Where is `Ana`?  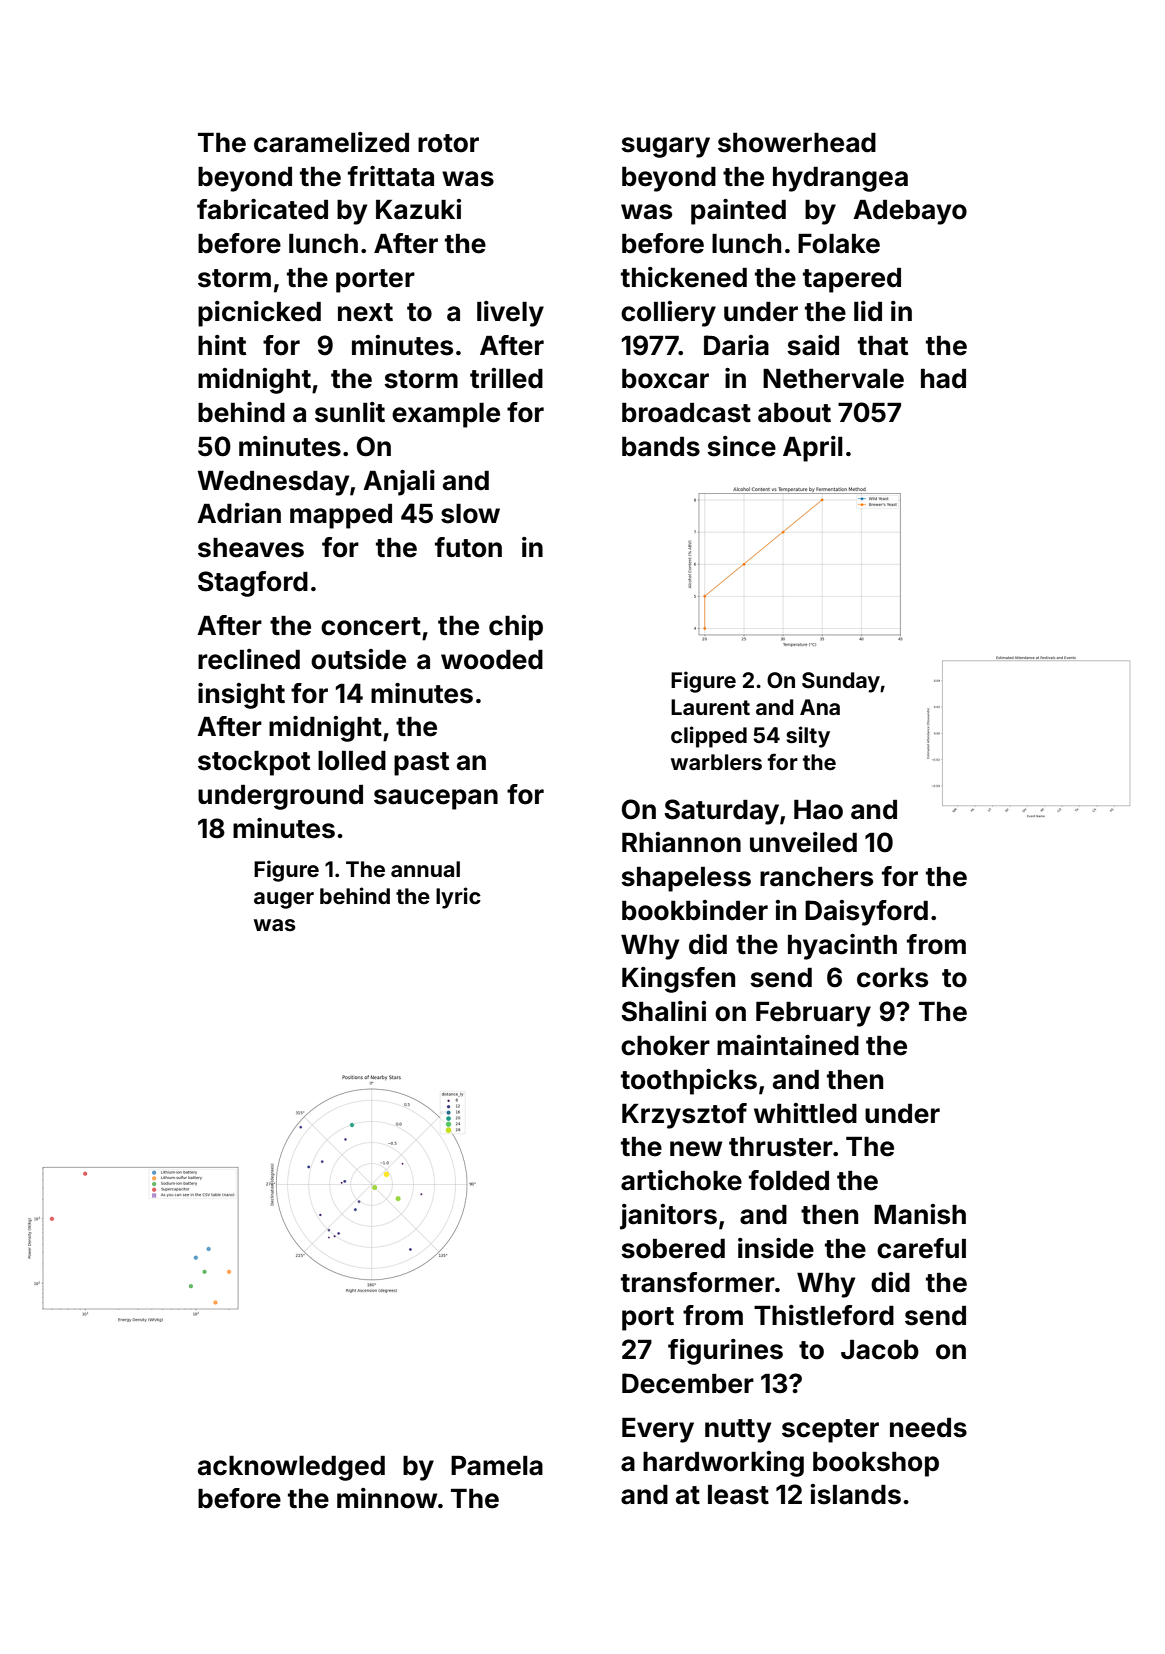 Ana is located at coordinates (820, 707).
